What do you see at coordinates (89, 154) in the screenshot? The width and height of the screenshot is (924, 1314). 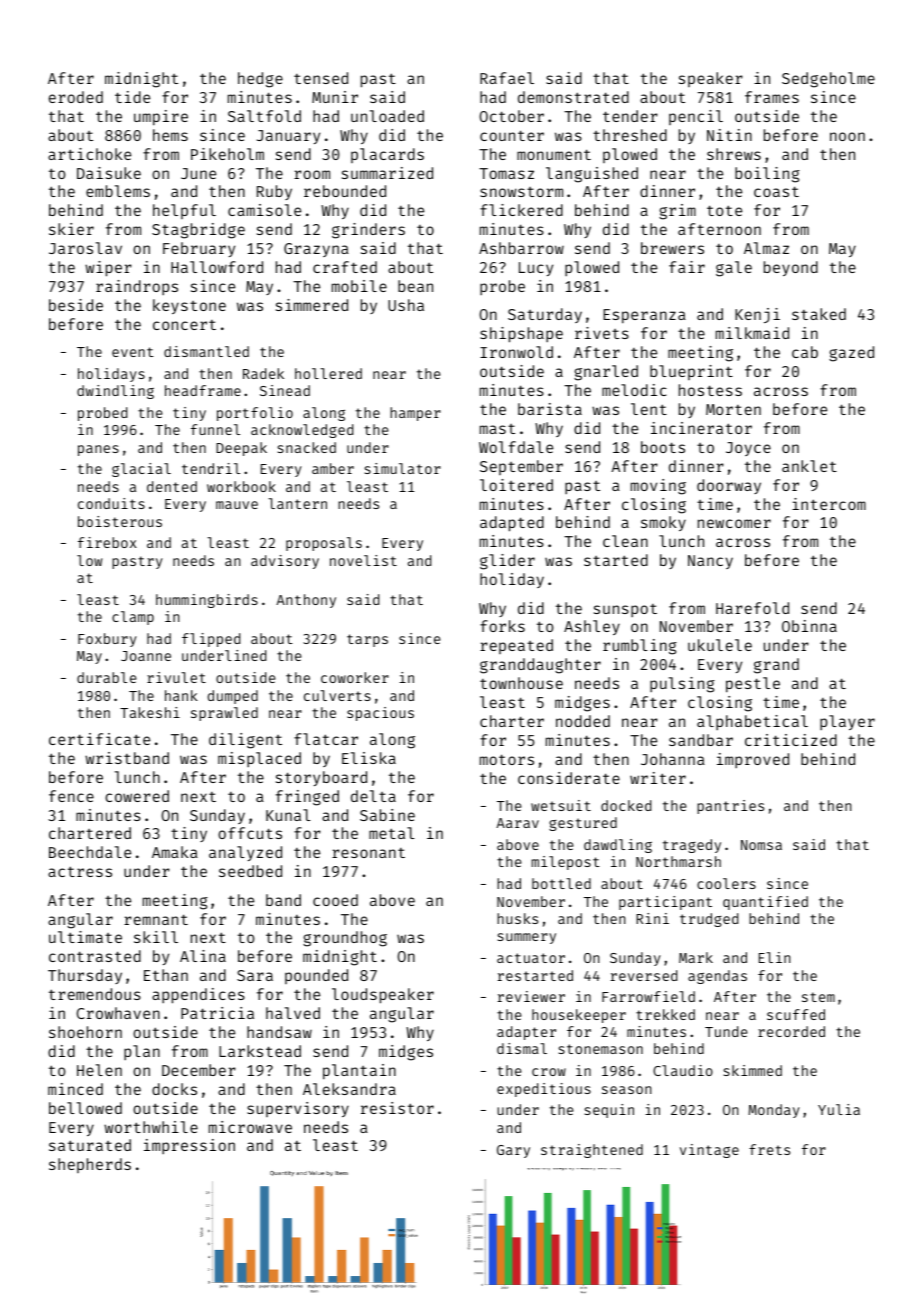 I see `artichoke` at bounding box center [89, 154].
